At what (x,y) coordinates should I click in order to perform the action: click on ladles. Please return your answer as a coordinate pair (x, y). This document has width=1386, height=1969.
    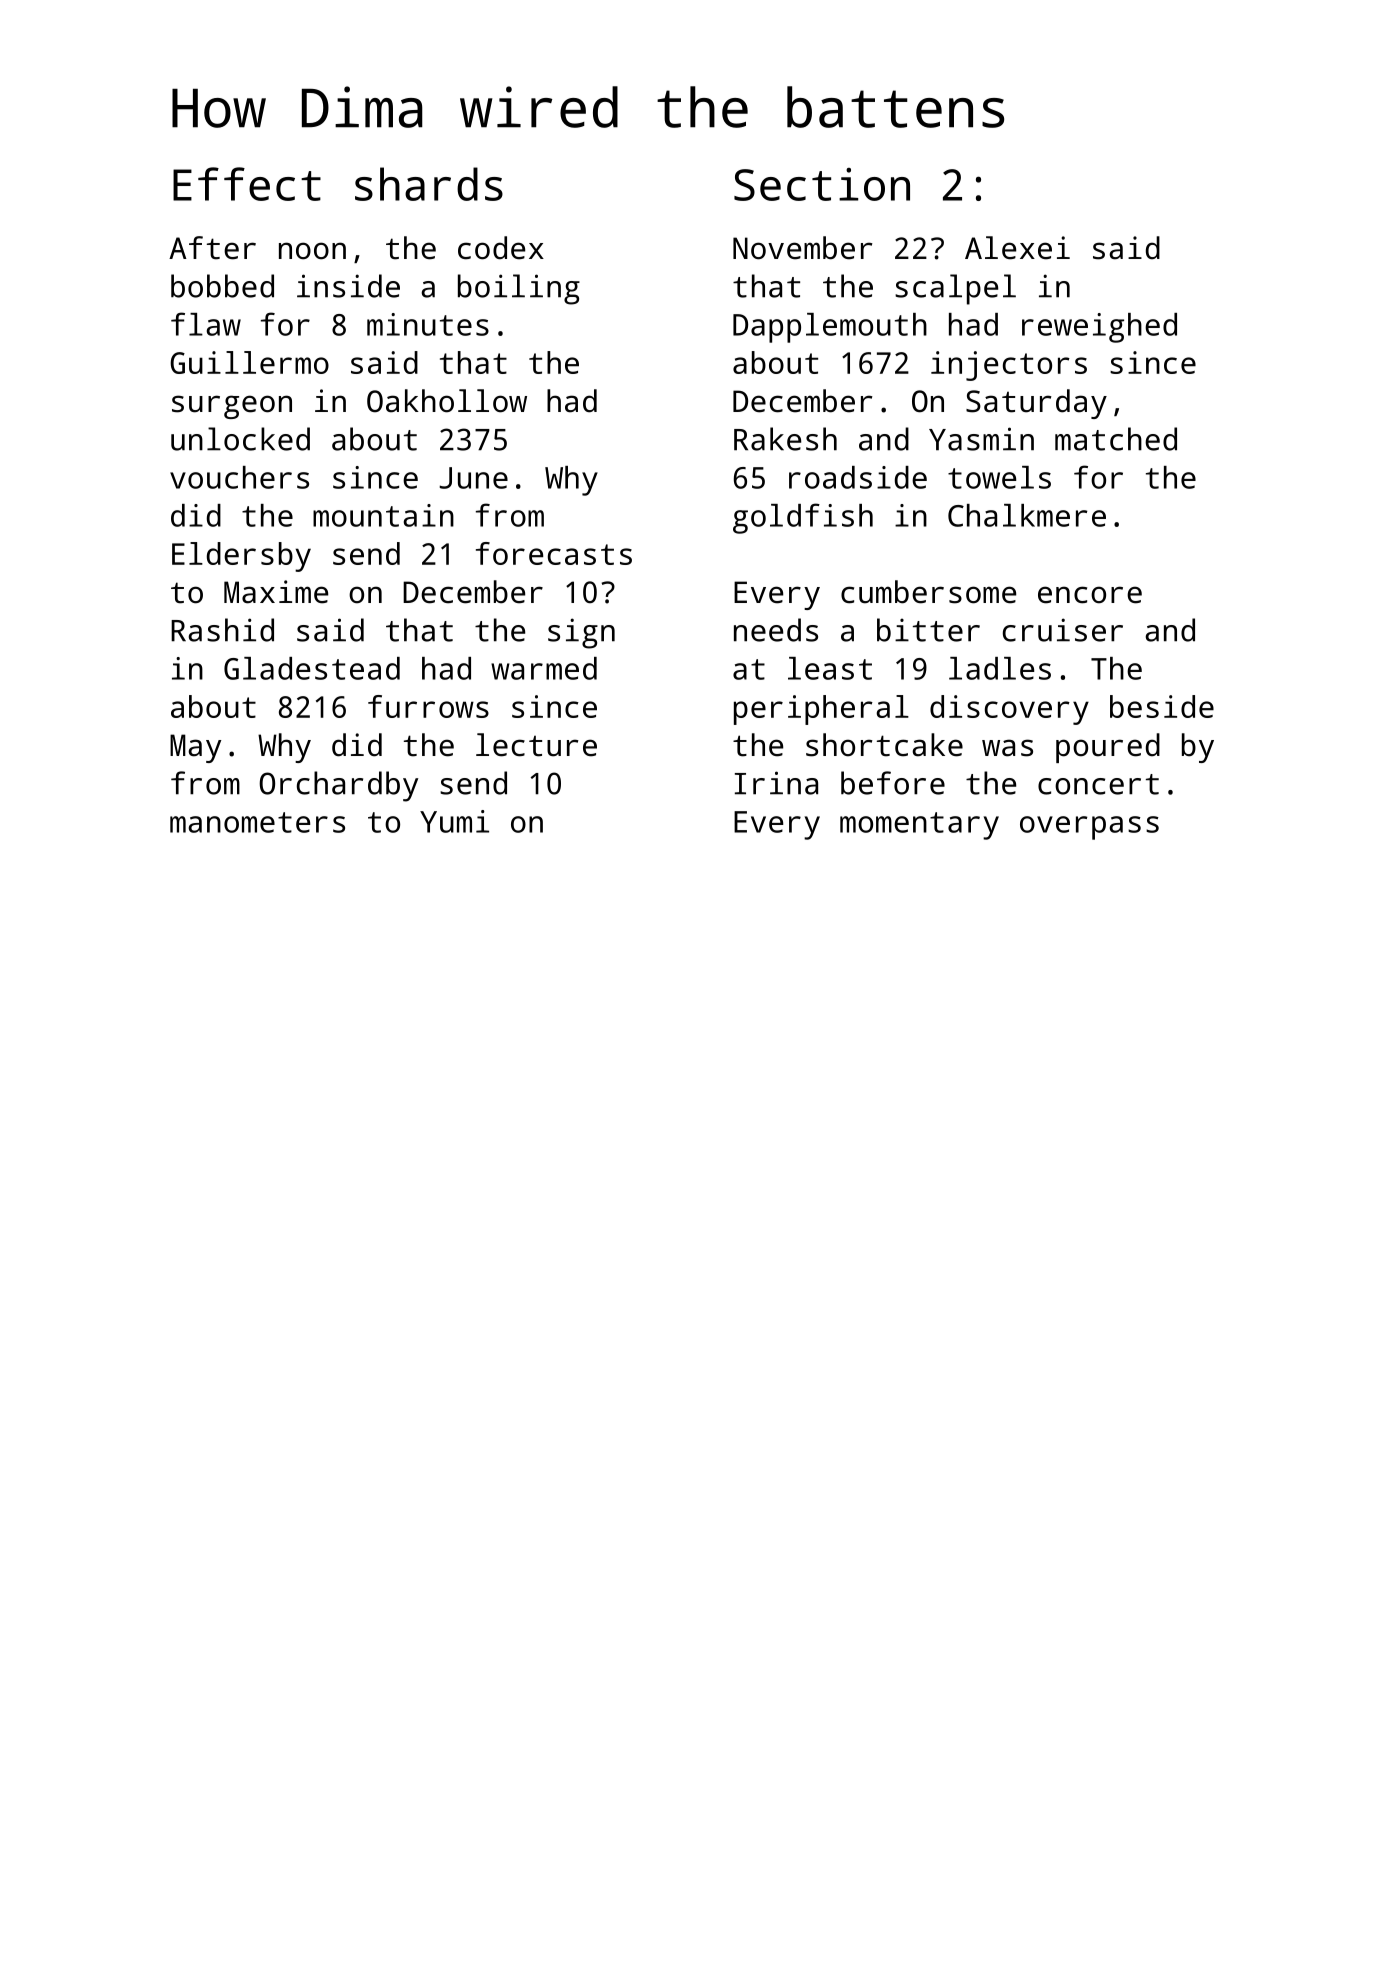
    Looking at the image, I should click on (1000, 668).
